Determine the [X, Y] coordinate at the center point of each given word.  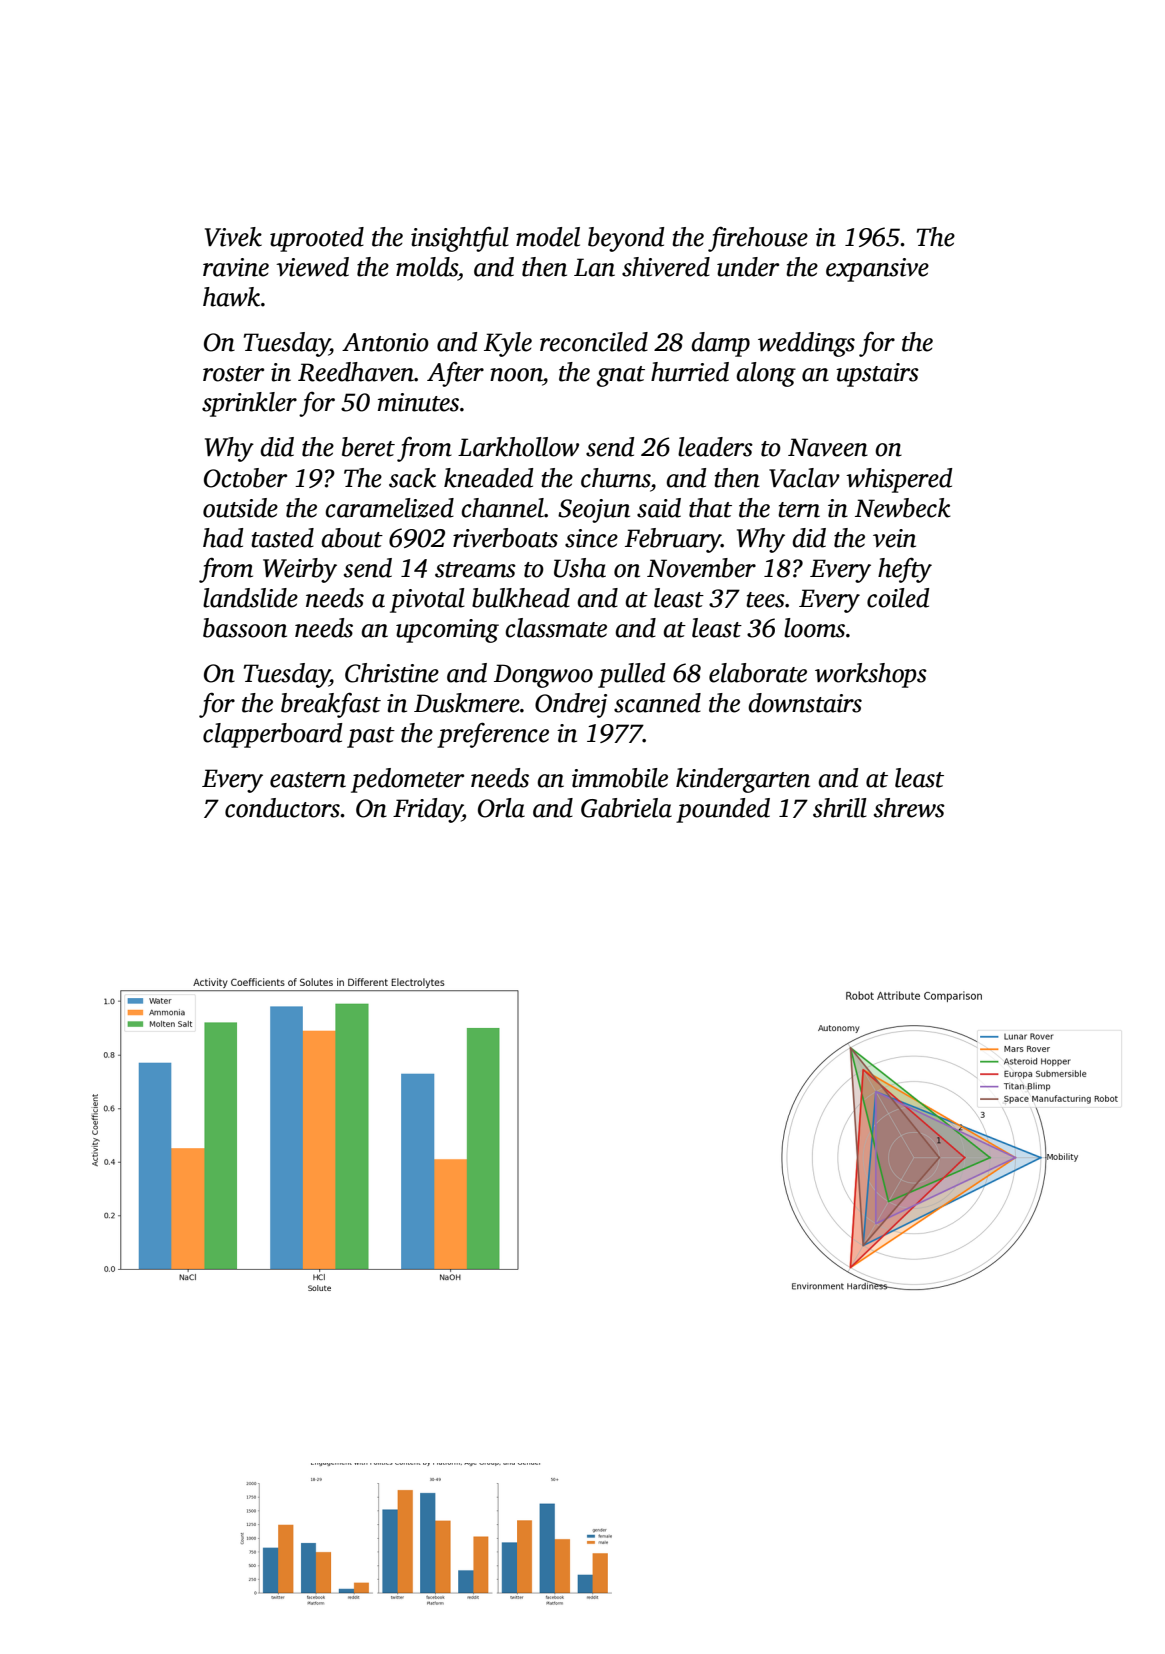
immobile [620, 778]
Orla [501, 808]
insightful [460, 239]
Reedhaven [356, 372]
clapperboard [272, 735]
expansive [877, 270]
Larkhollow [518, 447]
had [223, 538]
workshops [871, 675]
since [591, 538]
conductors [282, 808]
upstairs [877, 375]
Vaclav [804, 478]
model [548, 237]
